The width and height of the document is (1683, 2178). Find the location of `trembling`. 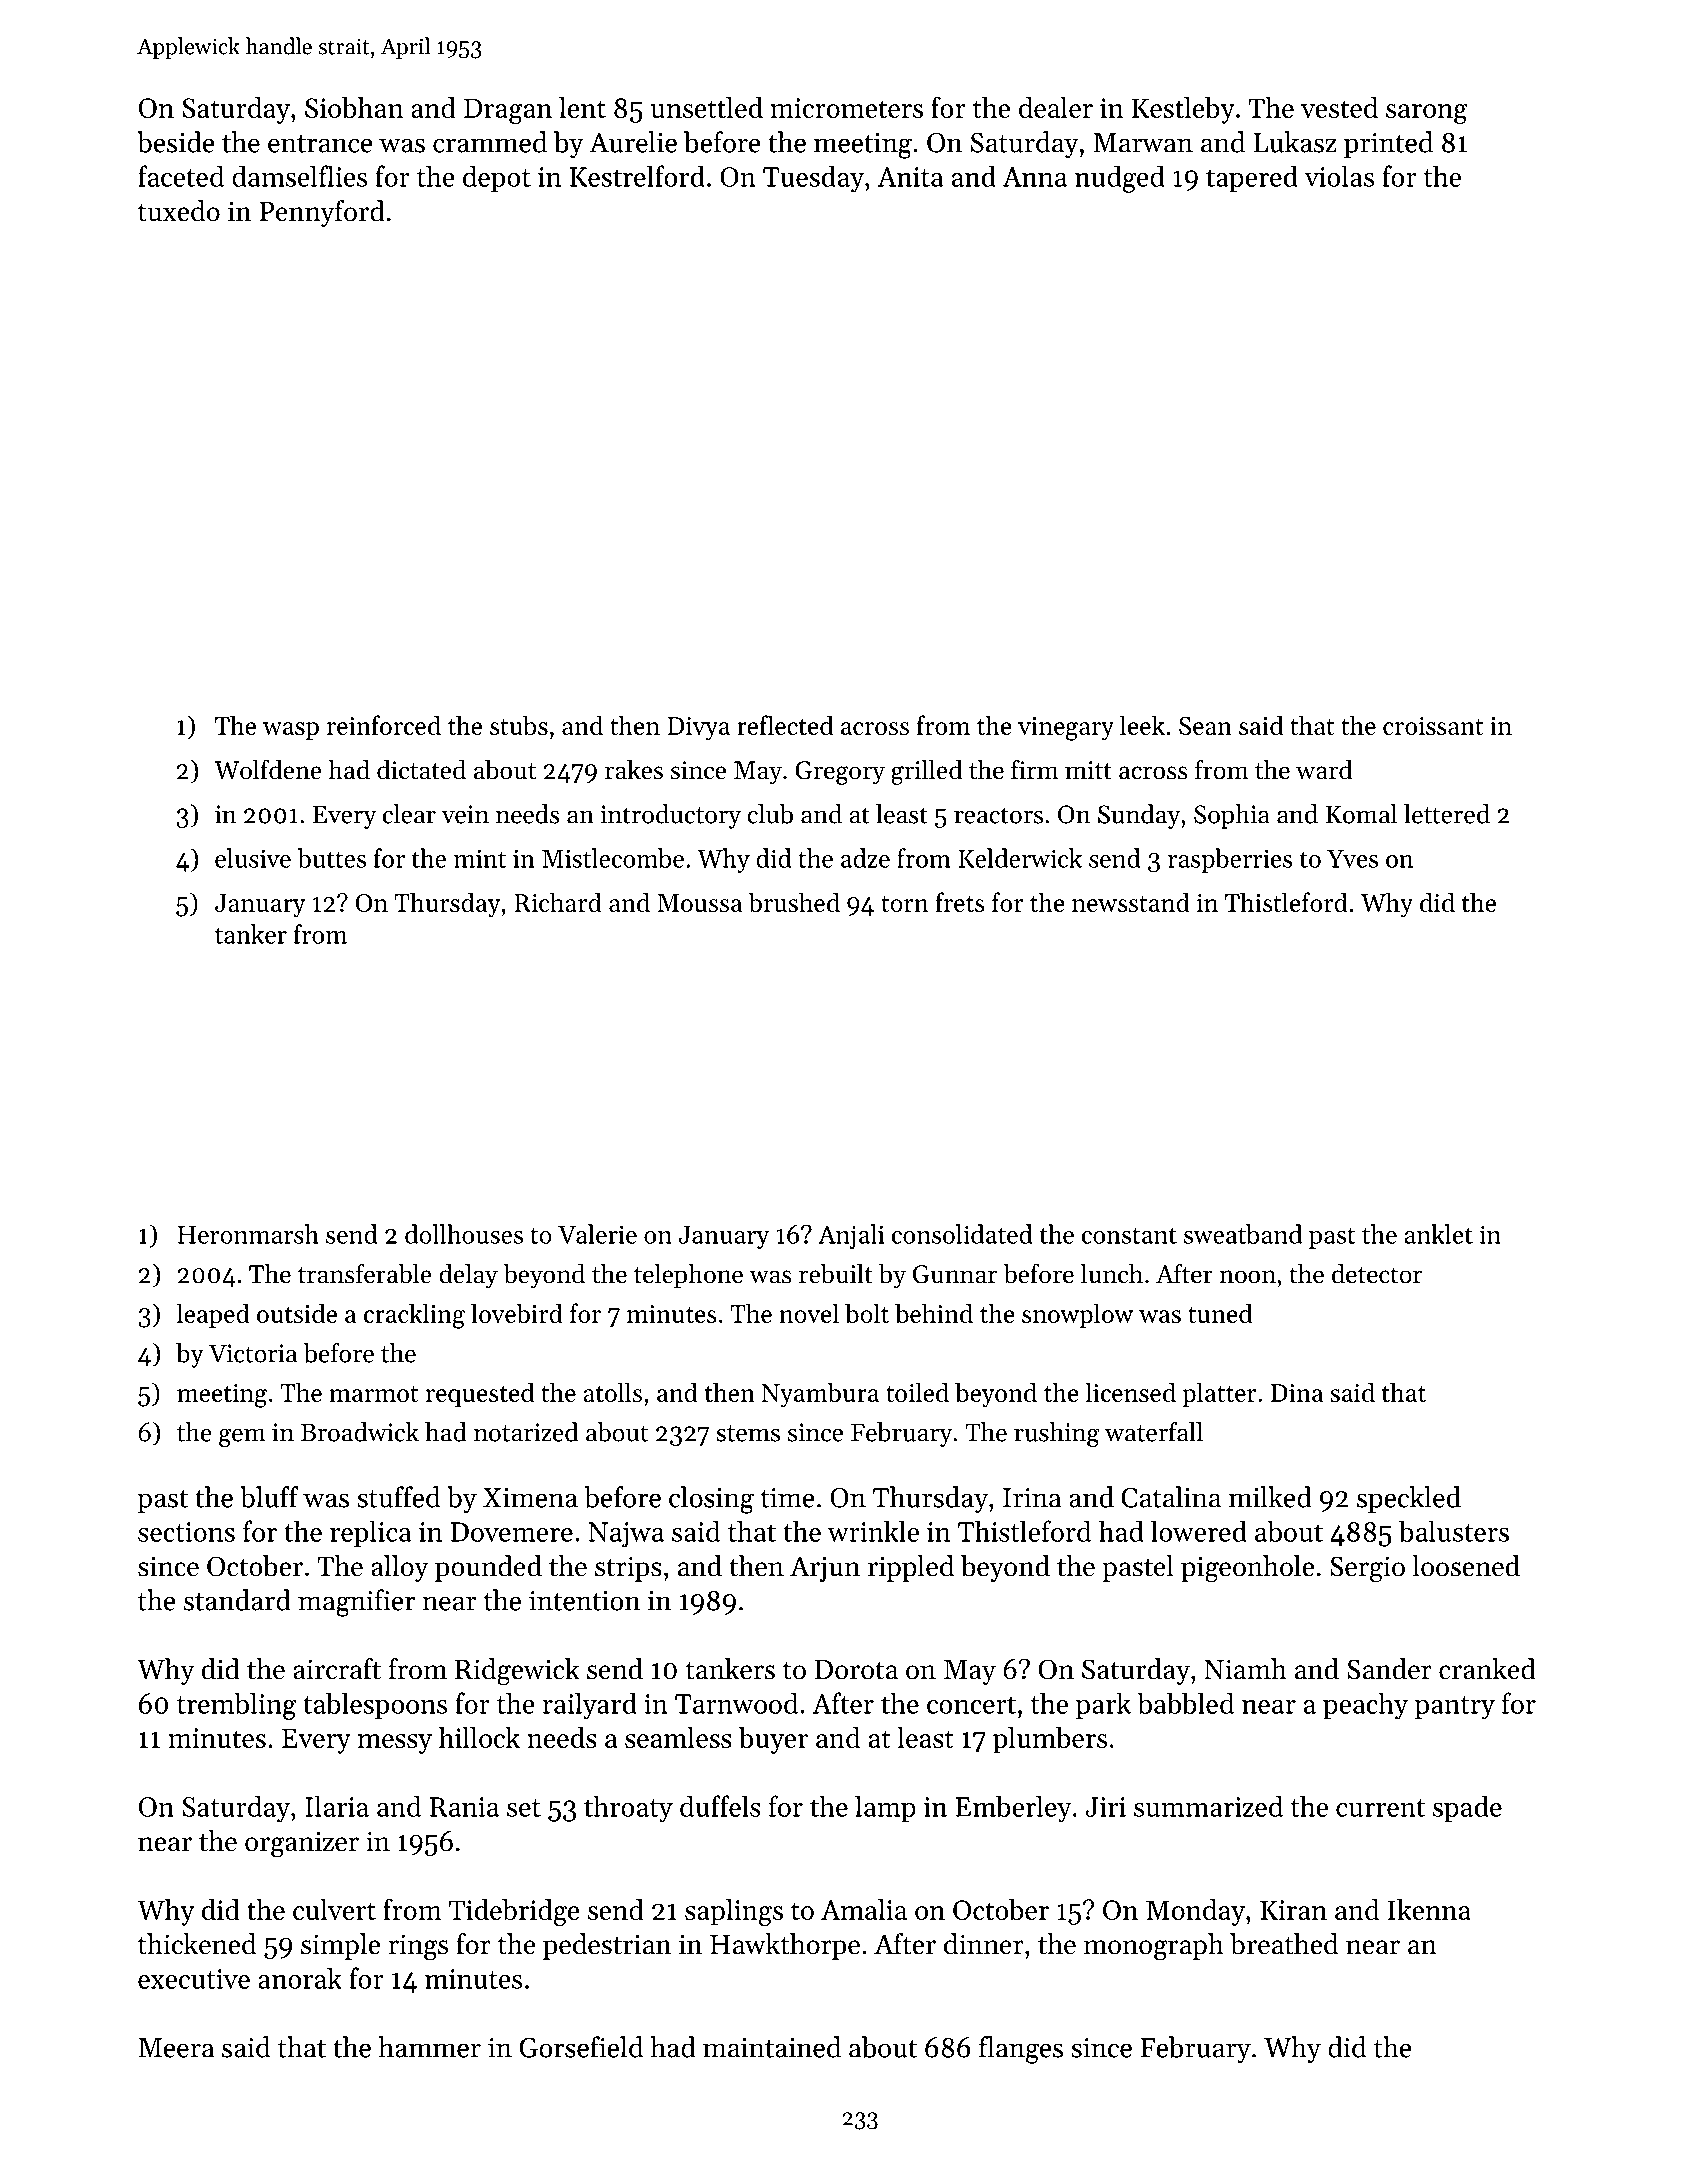

trembling is located at coordinates (237, 1706).
